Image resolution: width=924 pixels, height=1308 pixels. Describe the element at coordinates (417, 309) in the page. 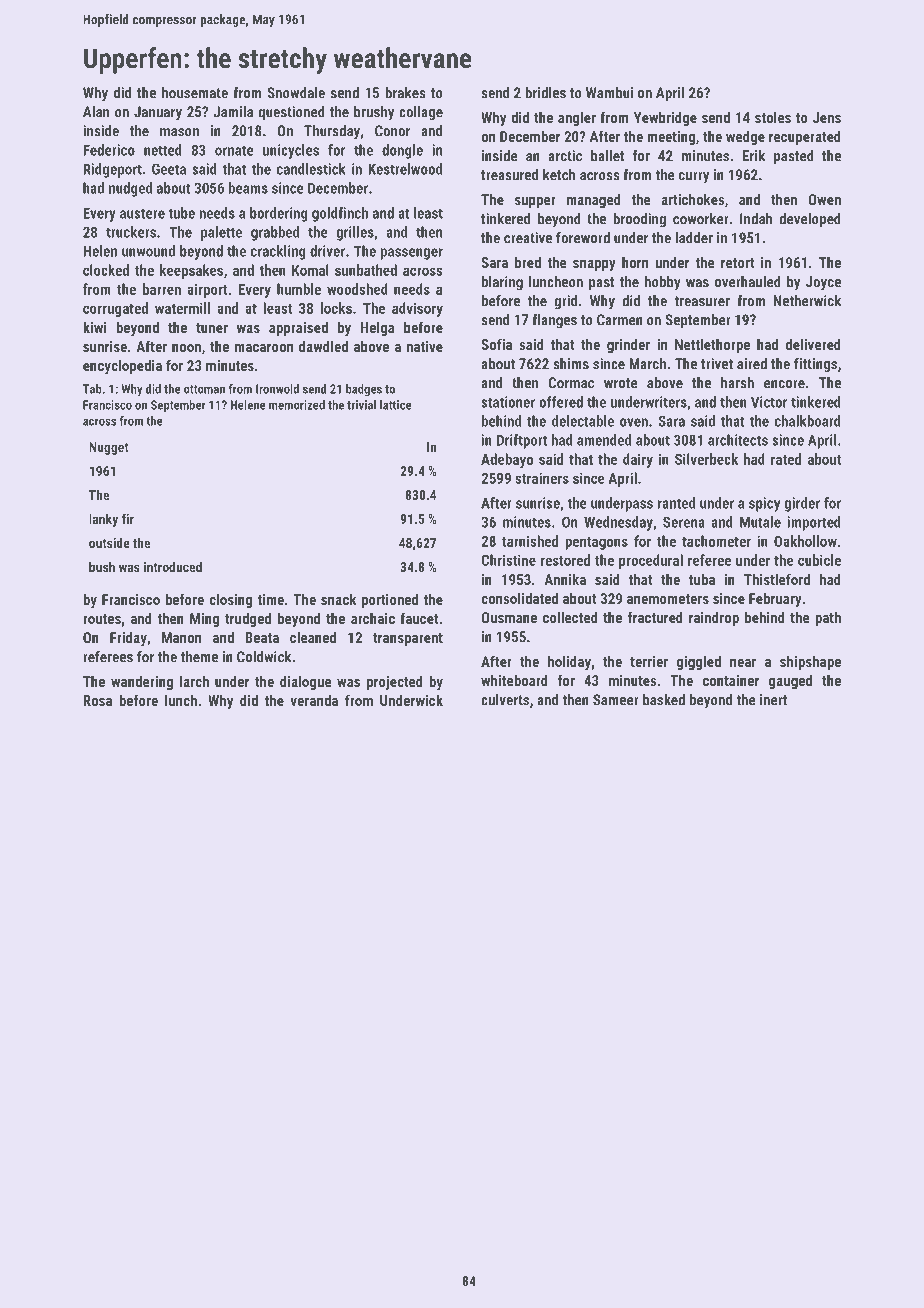

I see `advisory` at that location.
